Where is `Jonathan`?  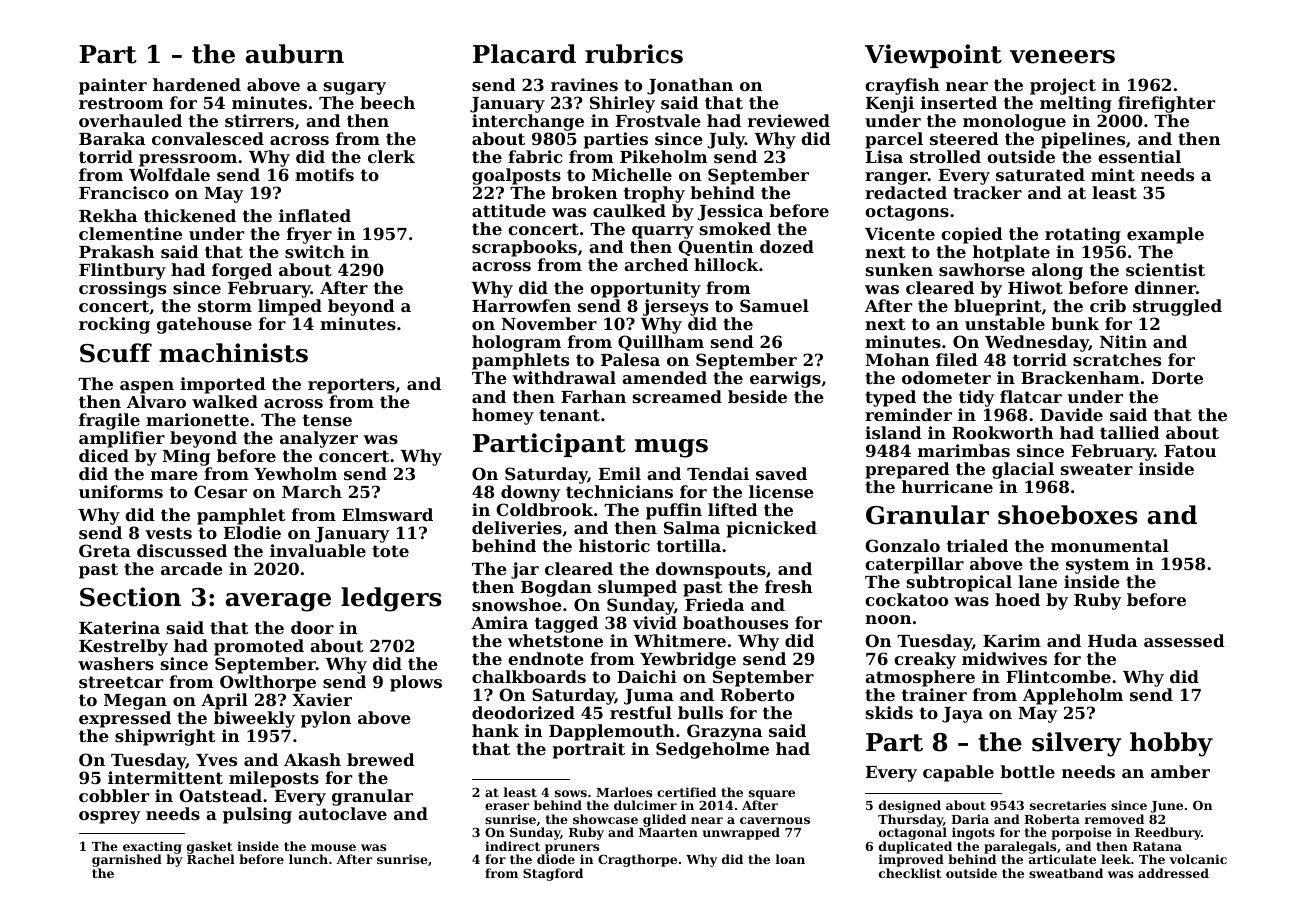 Jonathan is located at coordinates (690, 86).
